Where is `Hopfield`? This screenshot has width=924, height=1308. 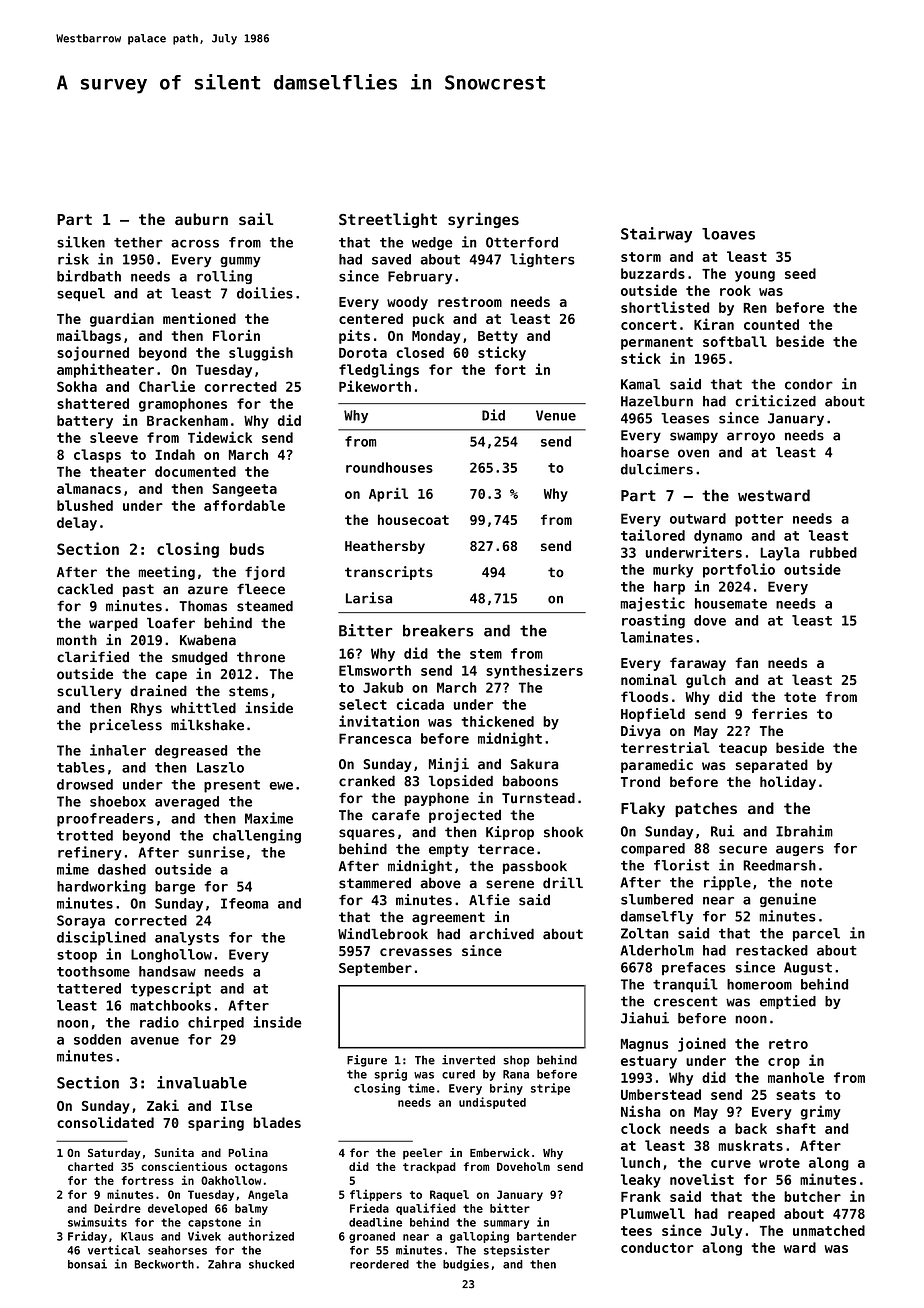 Hopfield is located at coordinates (653, 715).
